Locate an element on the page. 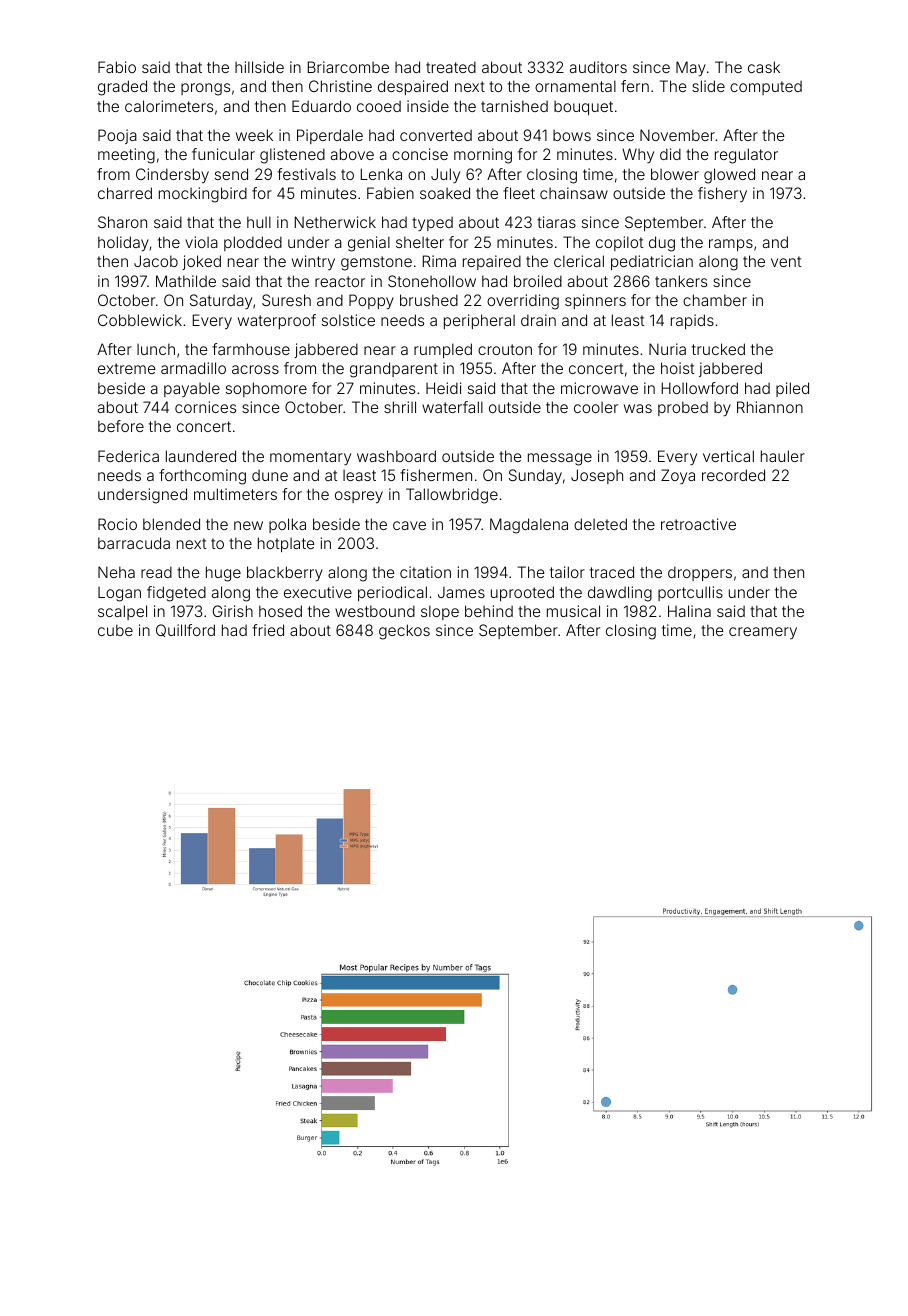 The width and height of the document is (908, 1316). shelter is located at coordinates (420, 242).
